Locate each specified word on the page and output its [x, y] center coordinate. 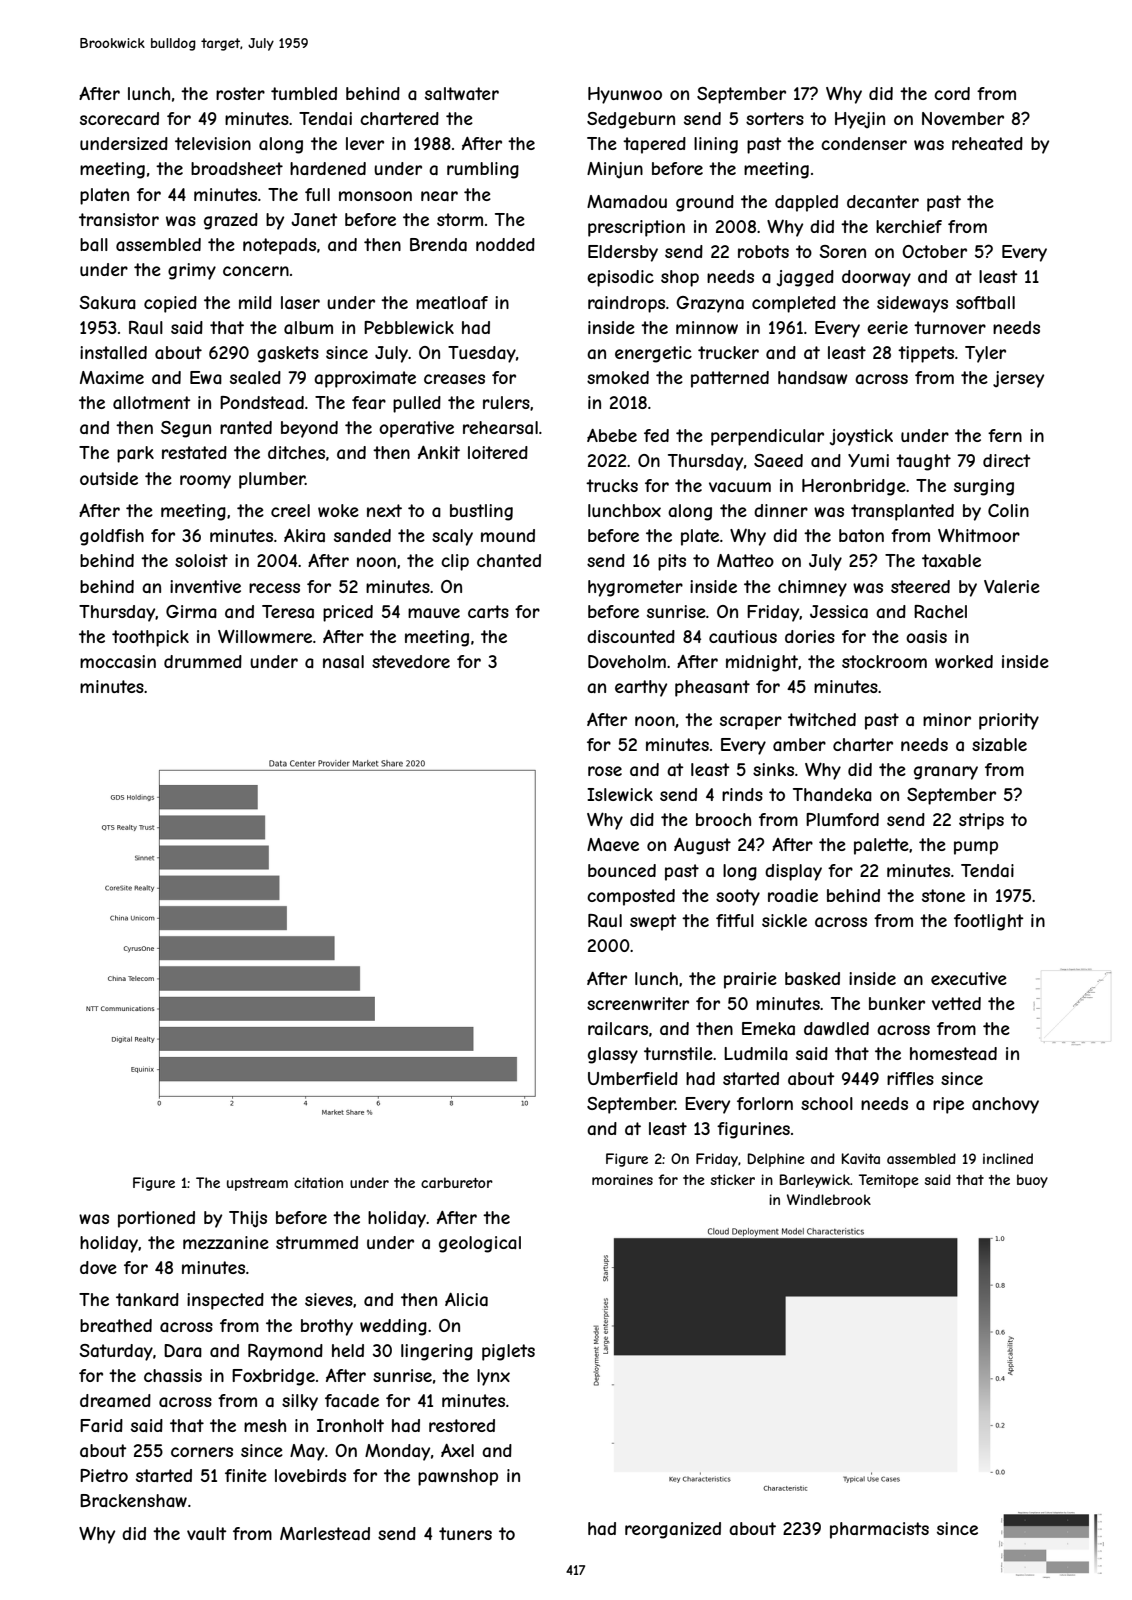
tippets [926, 354]
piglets [508, 1352]
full [317, 194]
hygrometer [635, 588]
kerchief [909, 226]
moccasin [118, 661]
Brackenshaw [133, 1500]
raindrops [626, 304]
